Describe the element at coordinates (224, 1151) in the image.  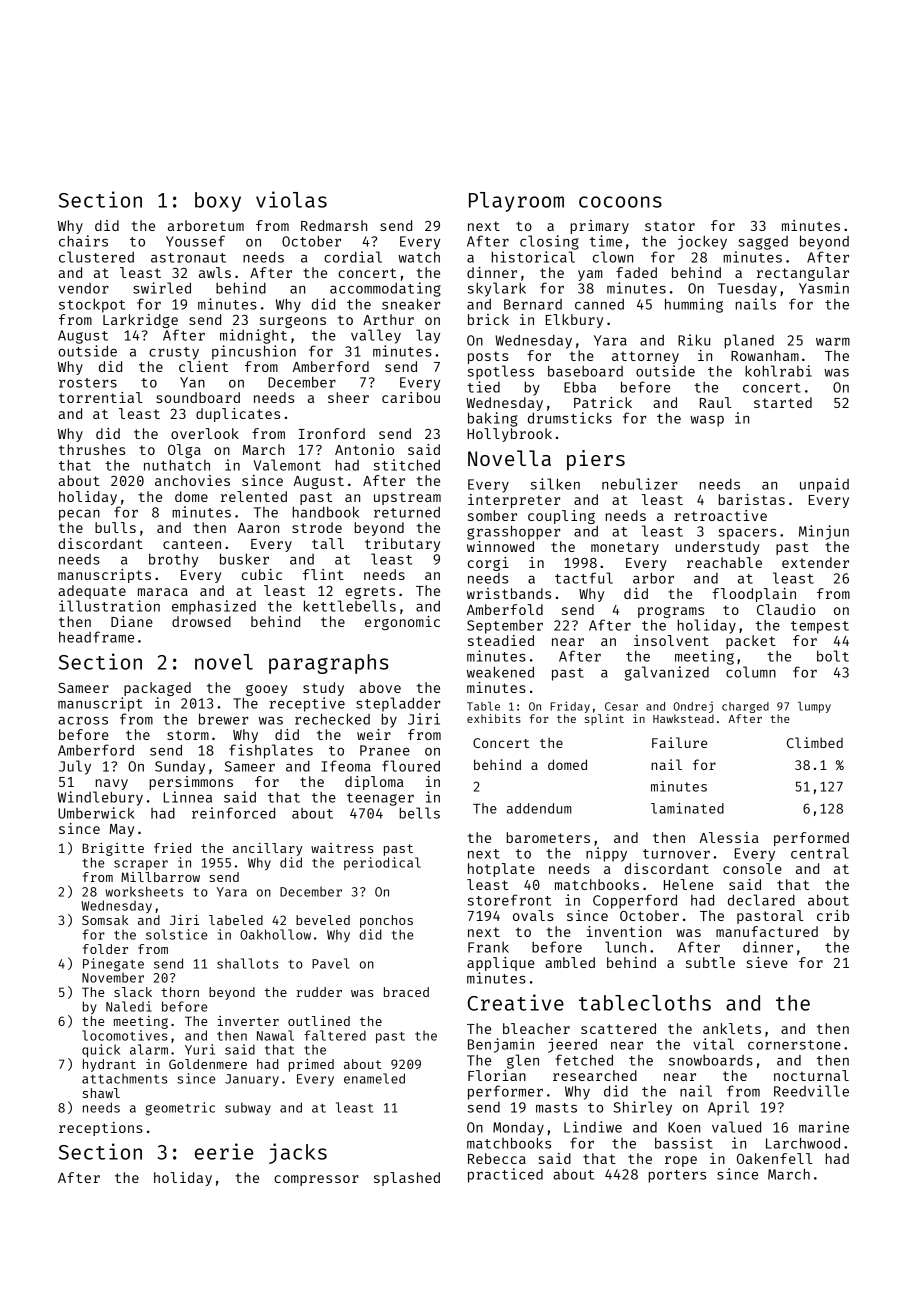
I see `eerie` at that location.
